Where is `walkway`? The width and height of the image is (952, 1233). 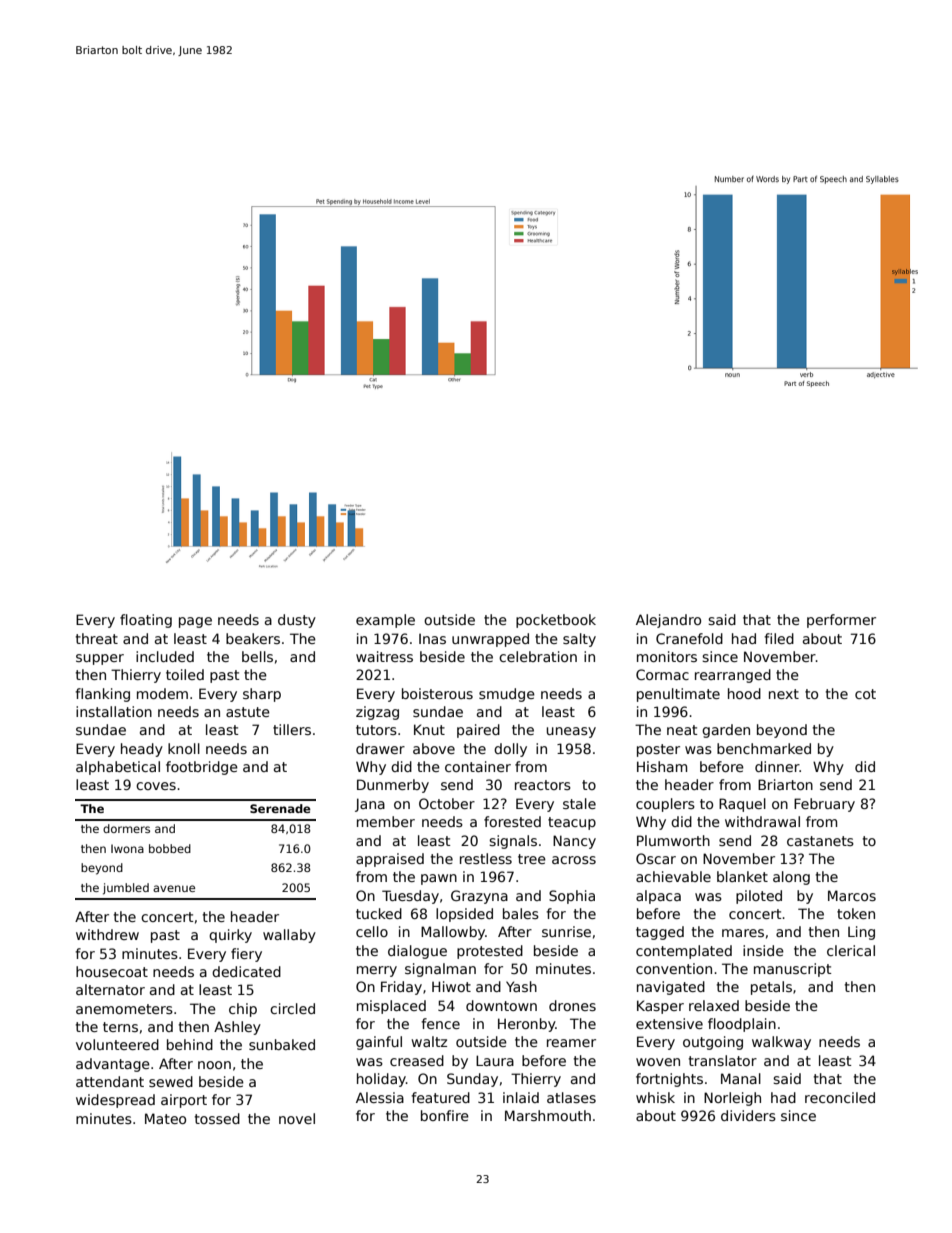
walkway is located at coordinates (781, 1043).
